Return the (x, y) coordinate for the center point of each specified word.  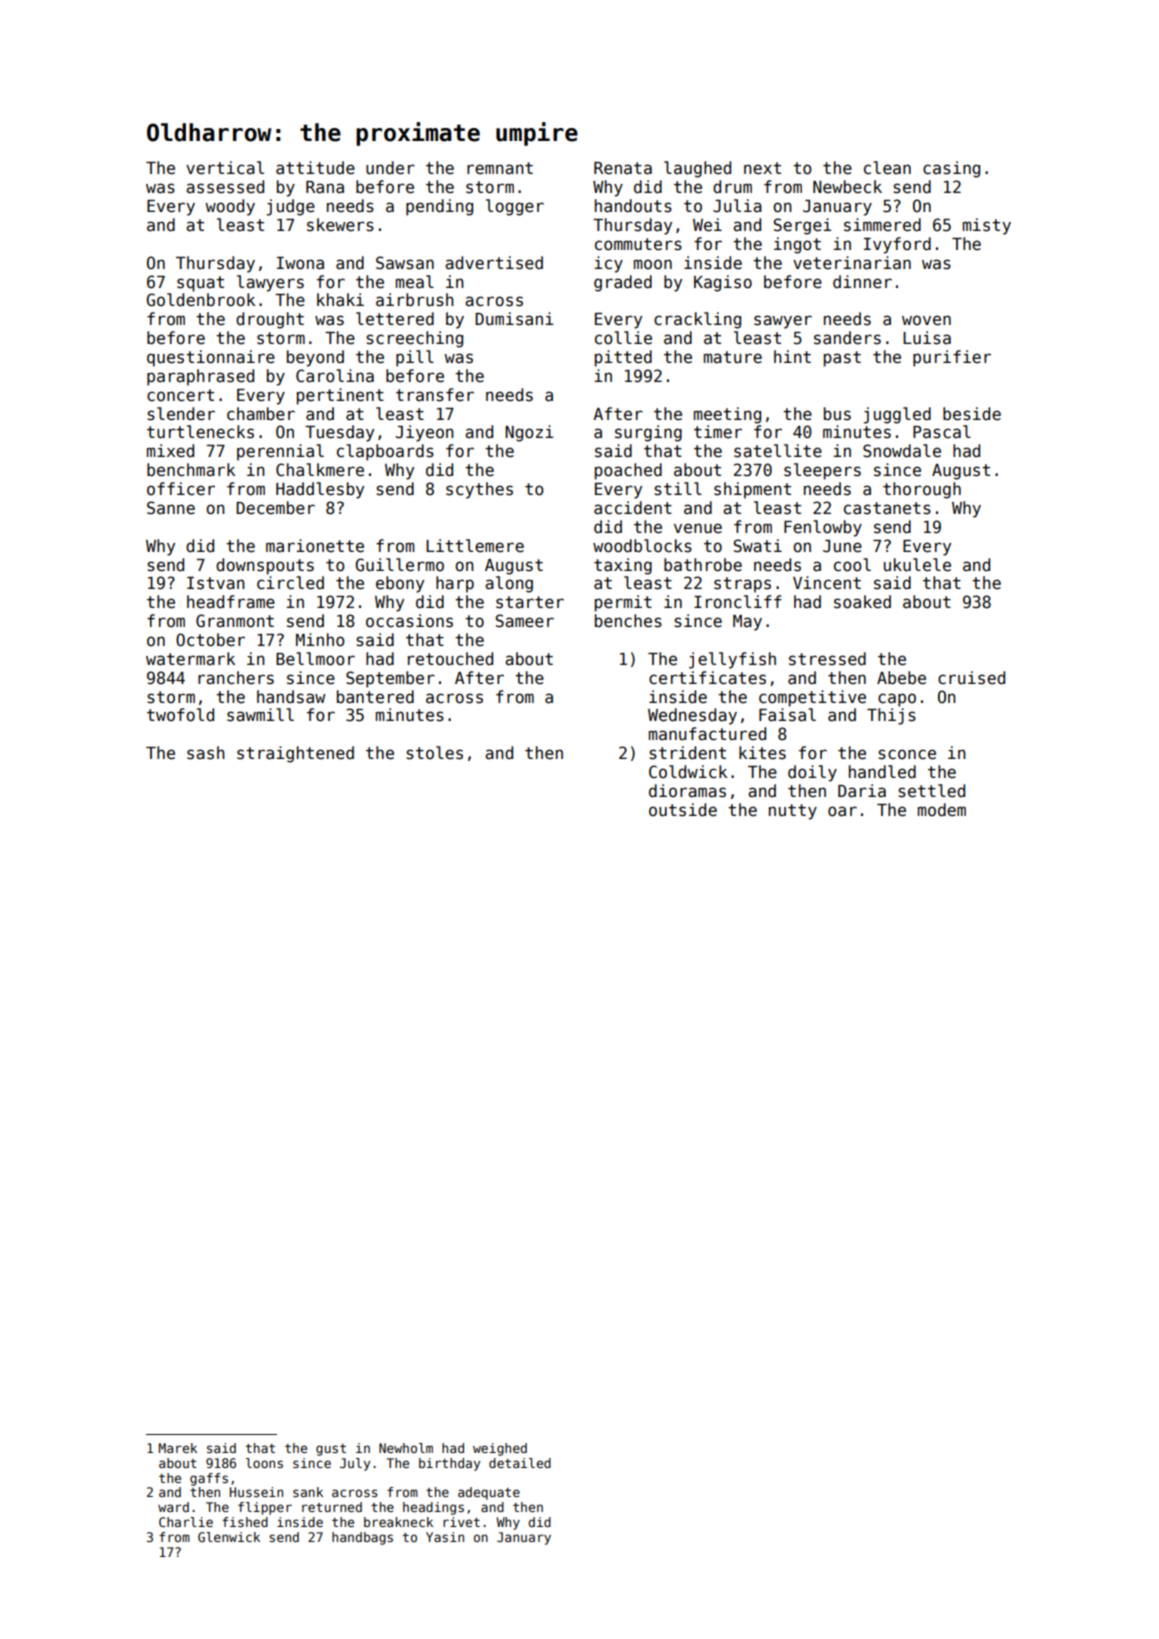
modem (942, 810)
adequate (489, 1493)
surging (648, 433)
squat (200, 284)
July (355, 1464)
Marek (178, 1448)
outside (683, 810)
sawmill (260, 715)
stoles (434, 753)
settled (931, 791)
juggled (897, 415)
